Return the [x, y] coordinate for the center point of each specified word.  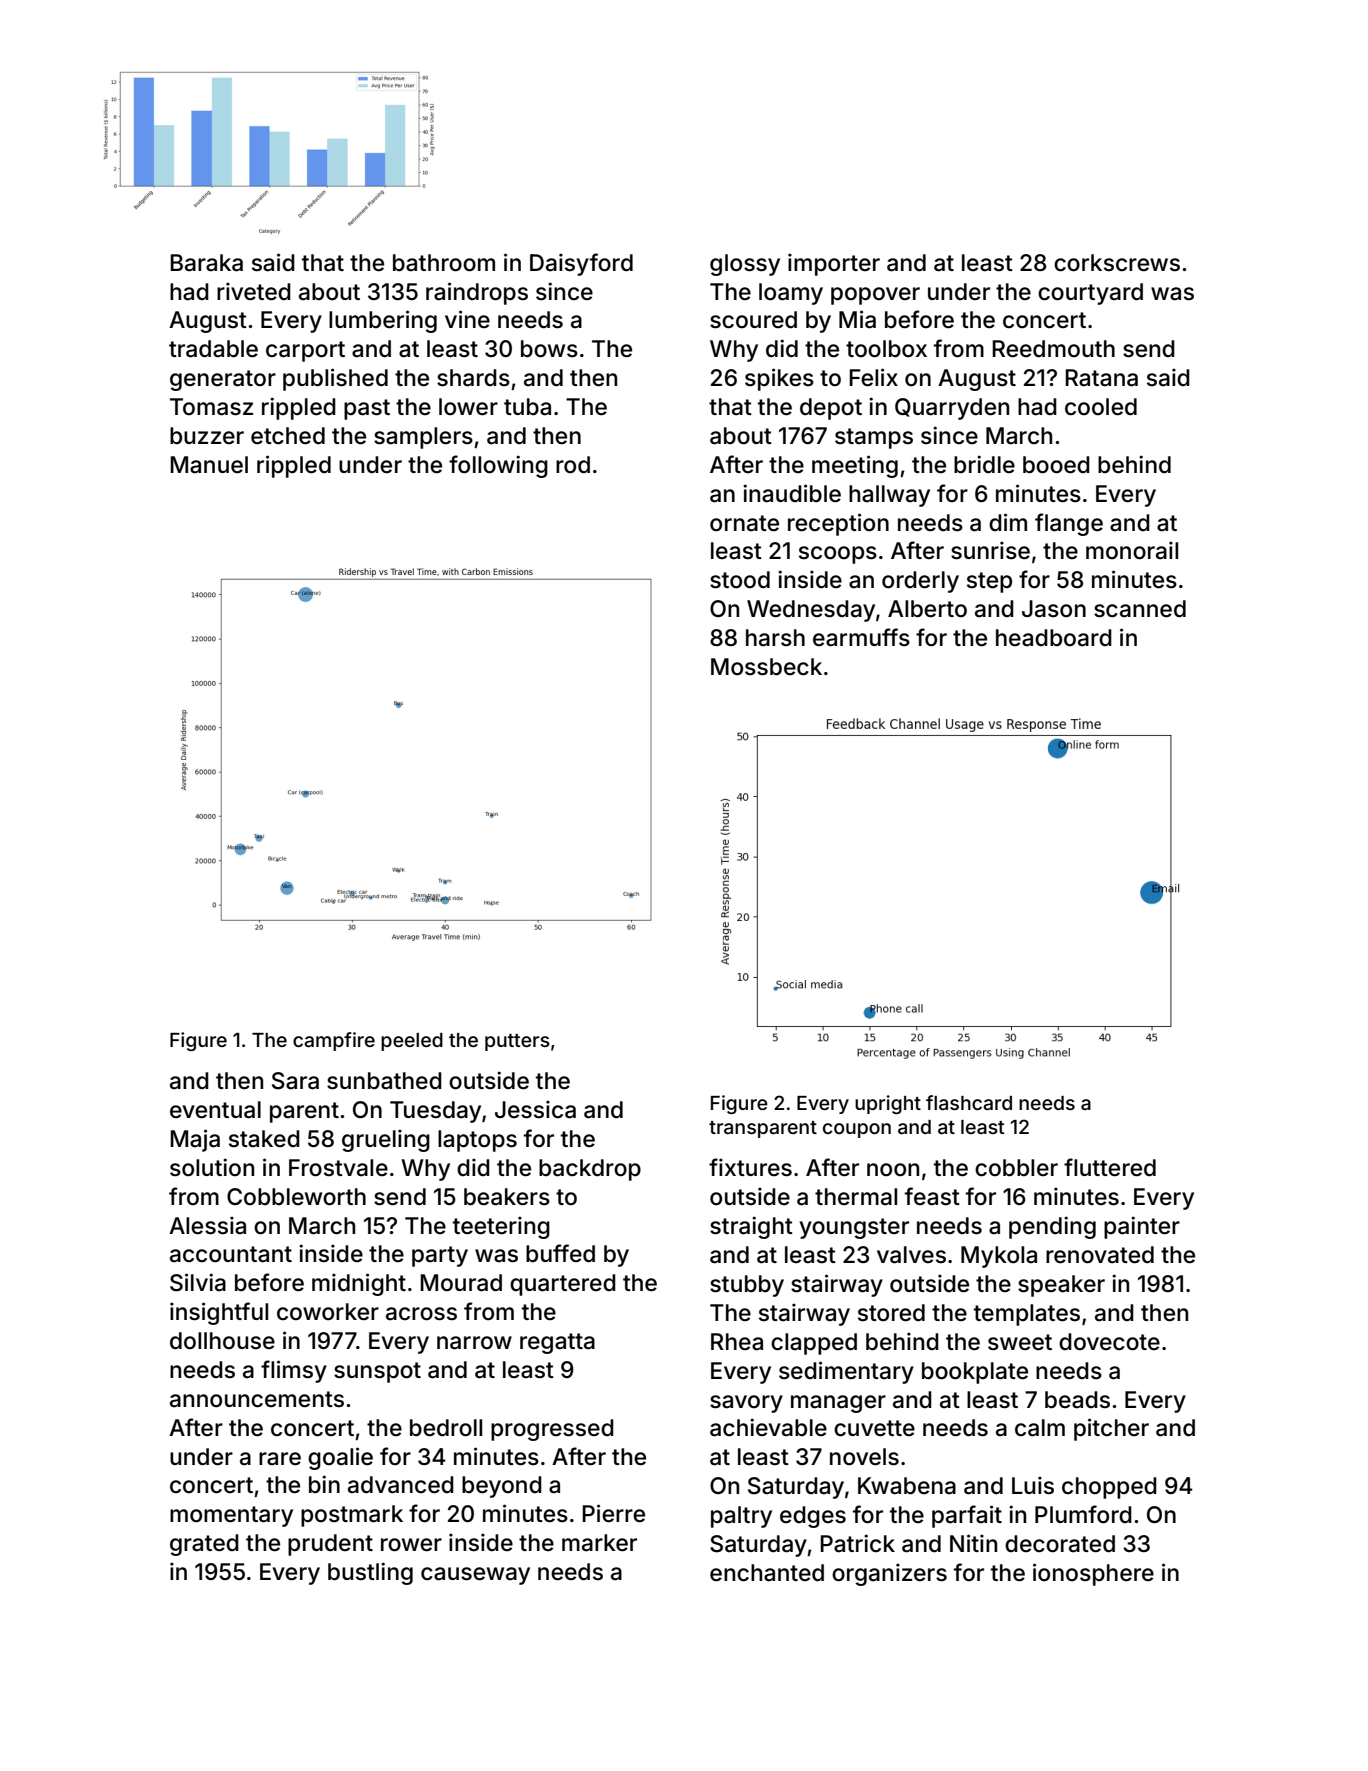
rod [573, 465]
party [440, 1256]
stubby [747, 1286]
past [367, 409]
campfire [334, 1041]
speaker [1061, 1286]
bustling [370, 1573]
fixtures [750, 1167]
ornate [744, 523]
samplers [423, 438]
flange [1069, 524]
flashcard [969, 1102]
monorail [1132, 550]
